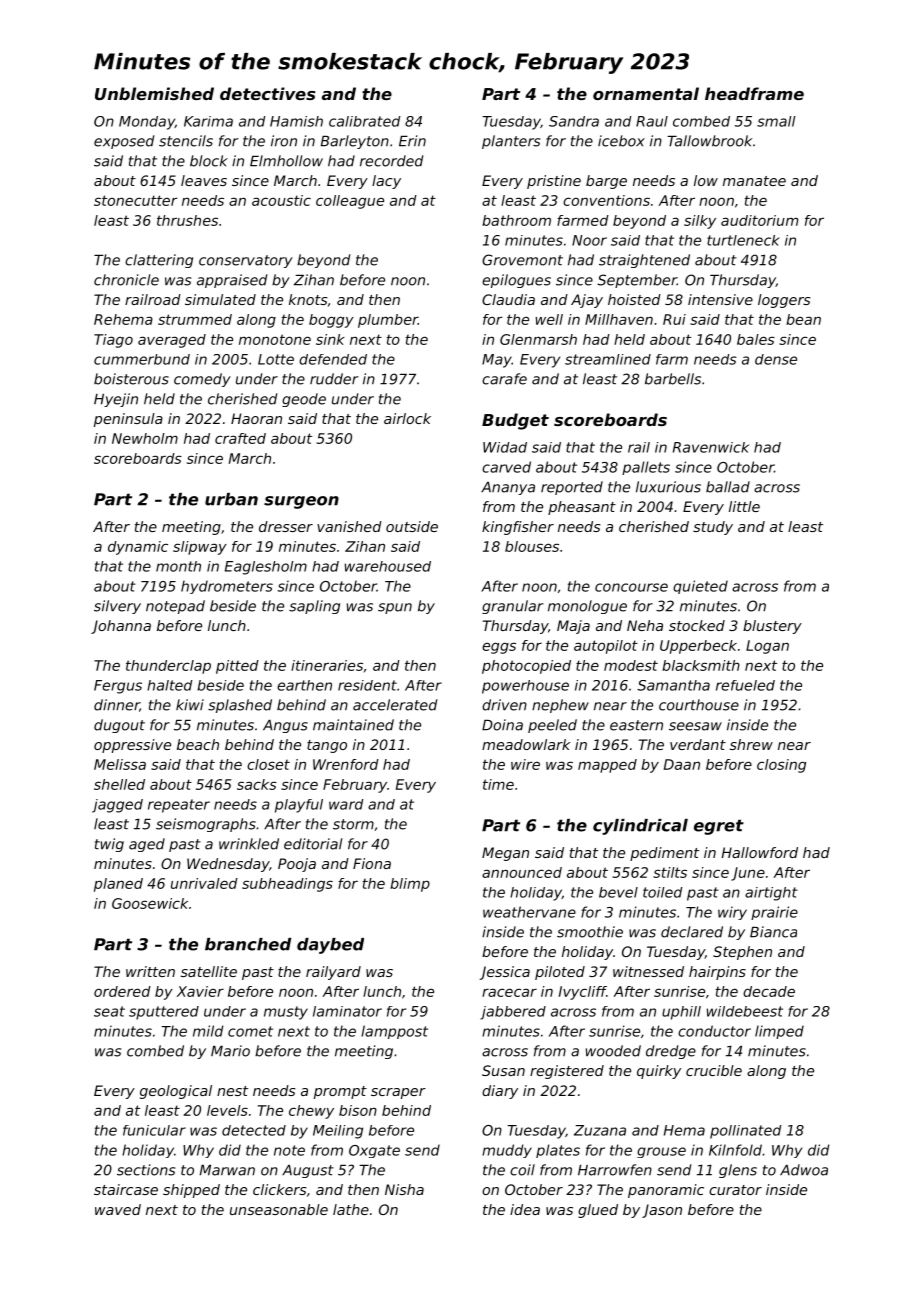 The height and width of the screenshot is (1308, 924). Describe the element at coordinates (147, 123) in the screenshot. I see `Monday` at that location.
